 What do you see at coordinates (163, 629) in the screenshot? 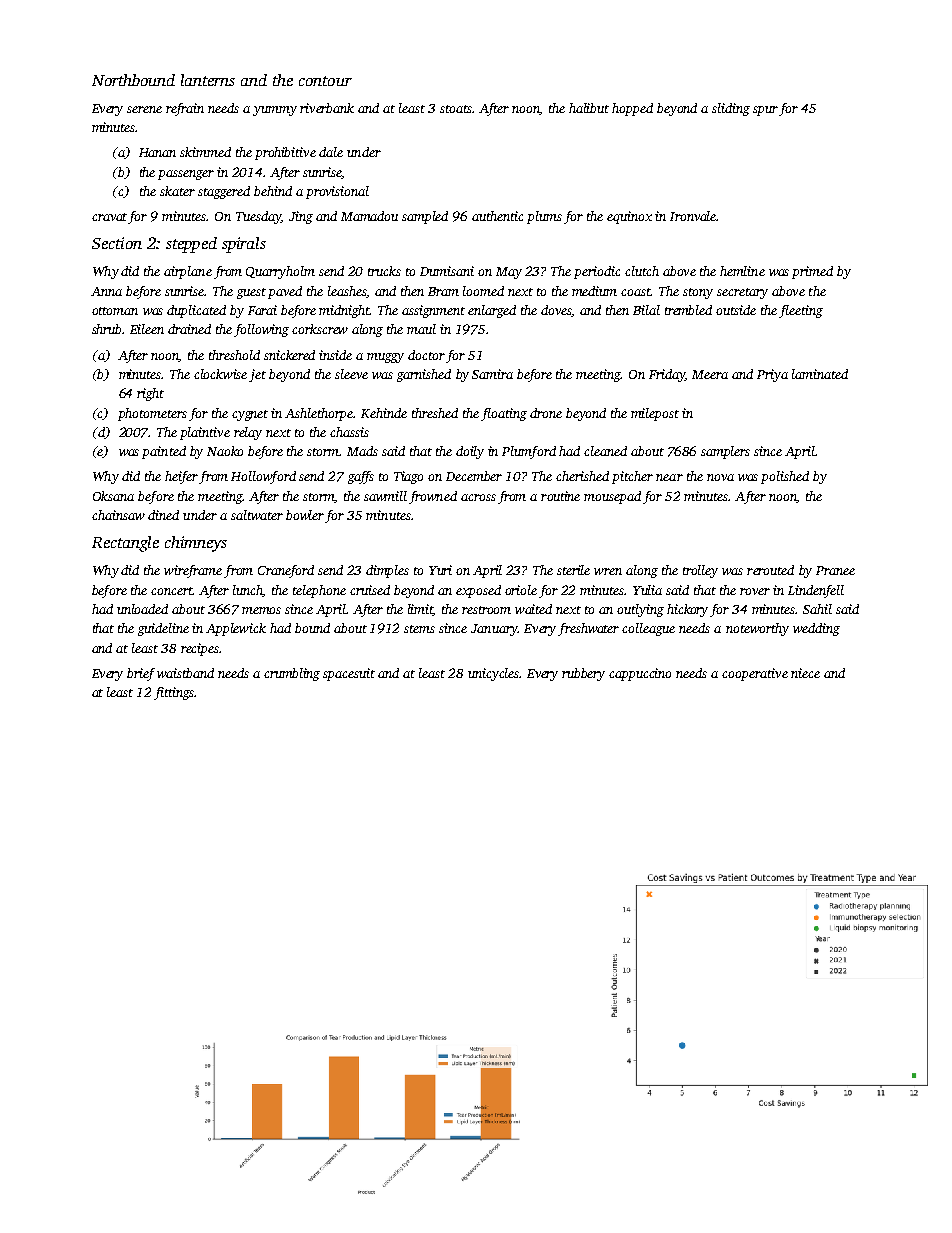
I see `guideline` at bounding box center [163, 629].
